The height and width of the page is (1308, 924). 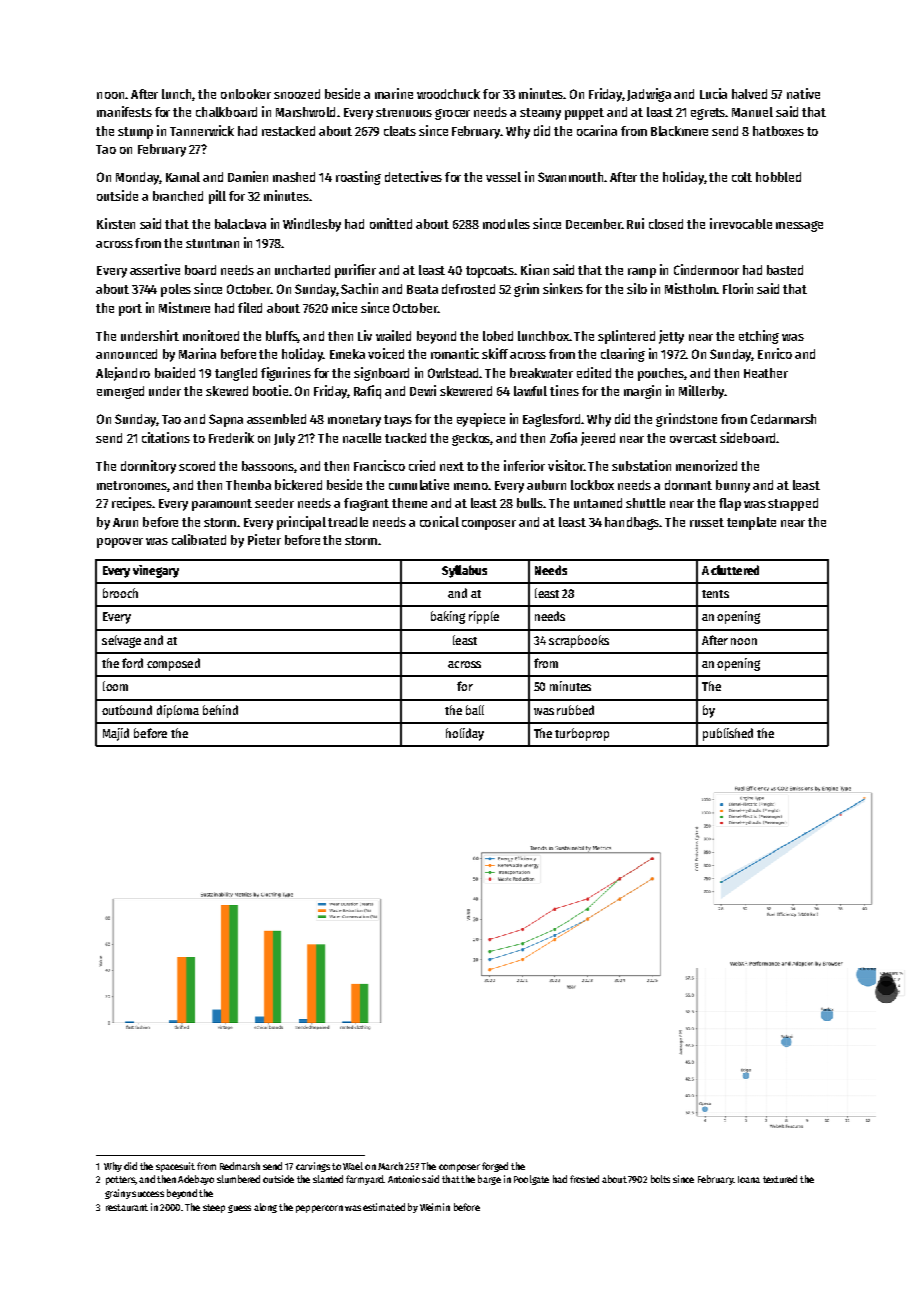 What do you see at coordinates (749, 1179) in the page?
I see `Ioana` at bounding box center [749, 1179].
